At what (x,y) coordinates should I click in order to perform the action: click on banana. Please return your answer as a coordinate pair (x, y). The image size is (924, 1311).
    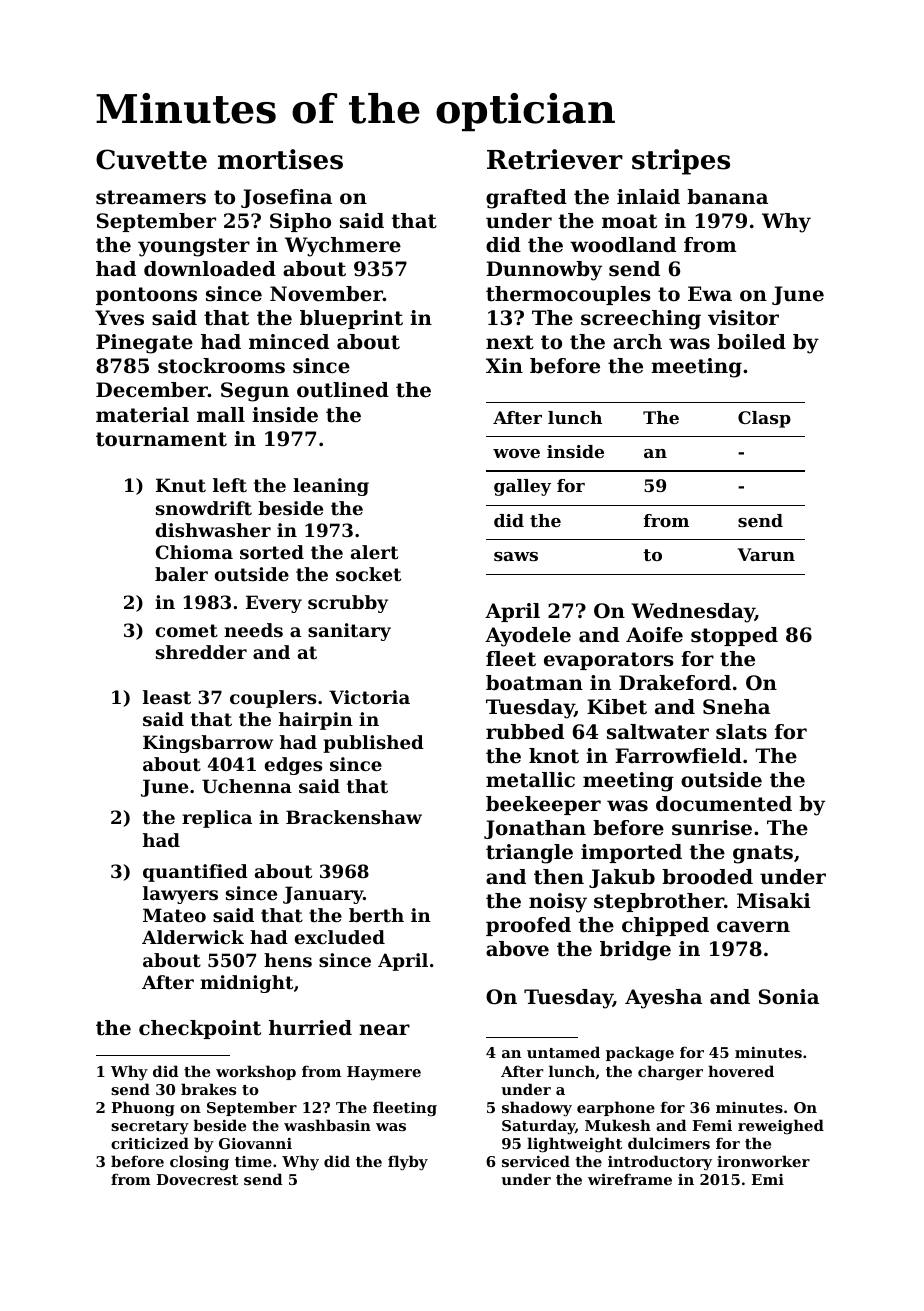
    Looking at the image, I should click on (727, 197).
